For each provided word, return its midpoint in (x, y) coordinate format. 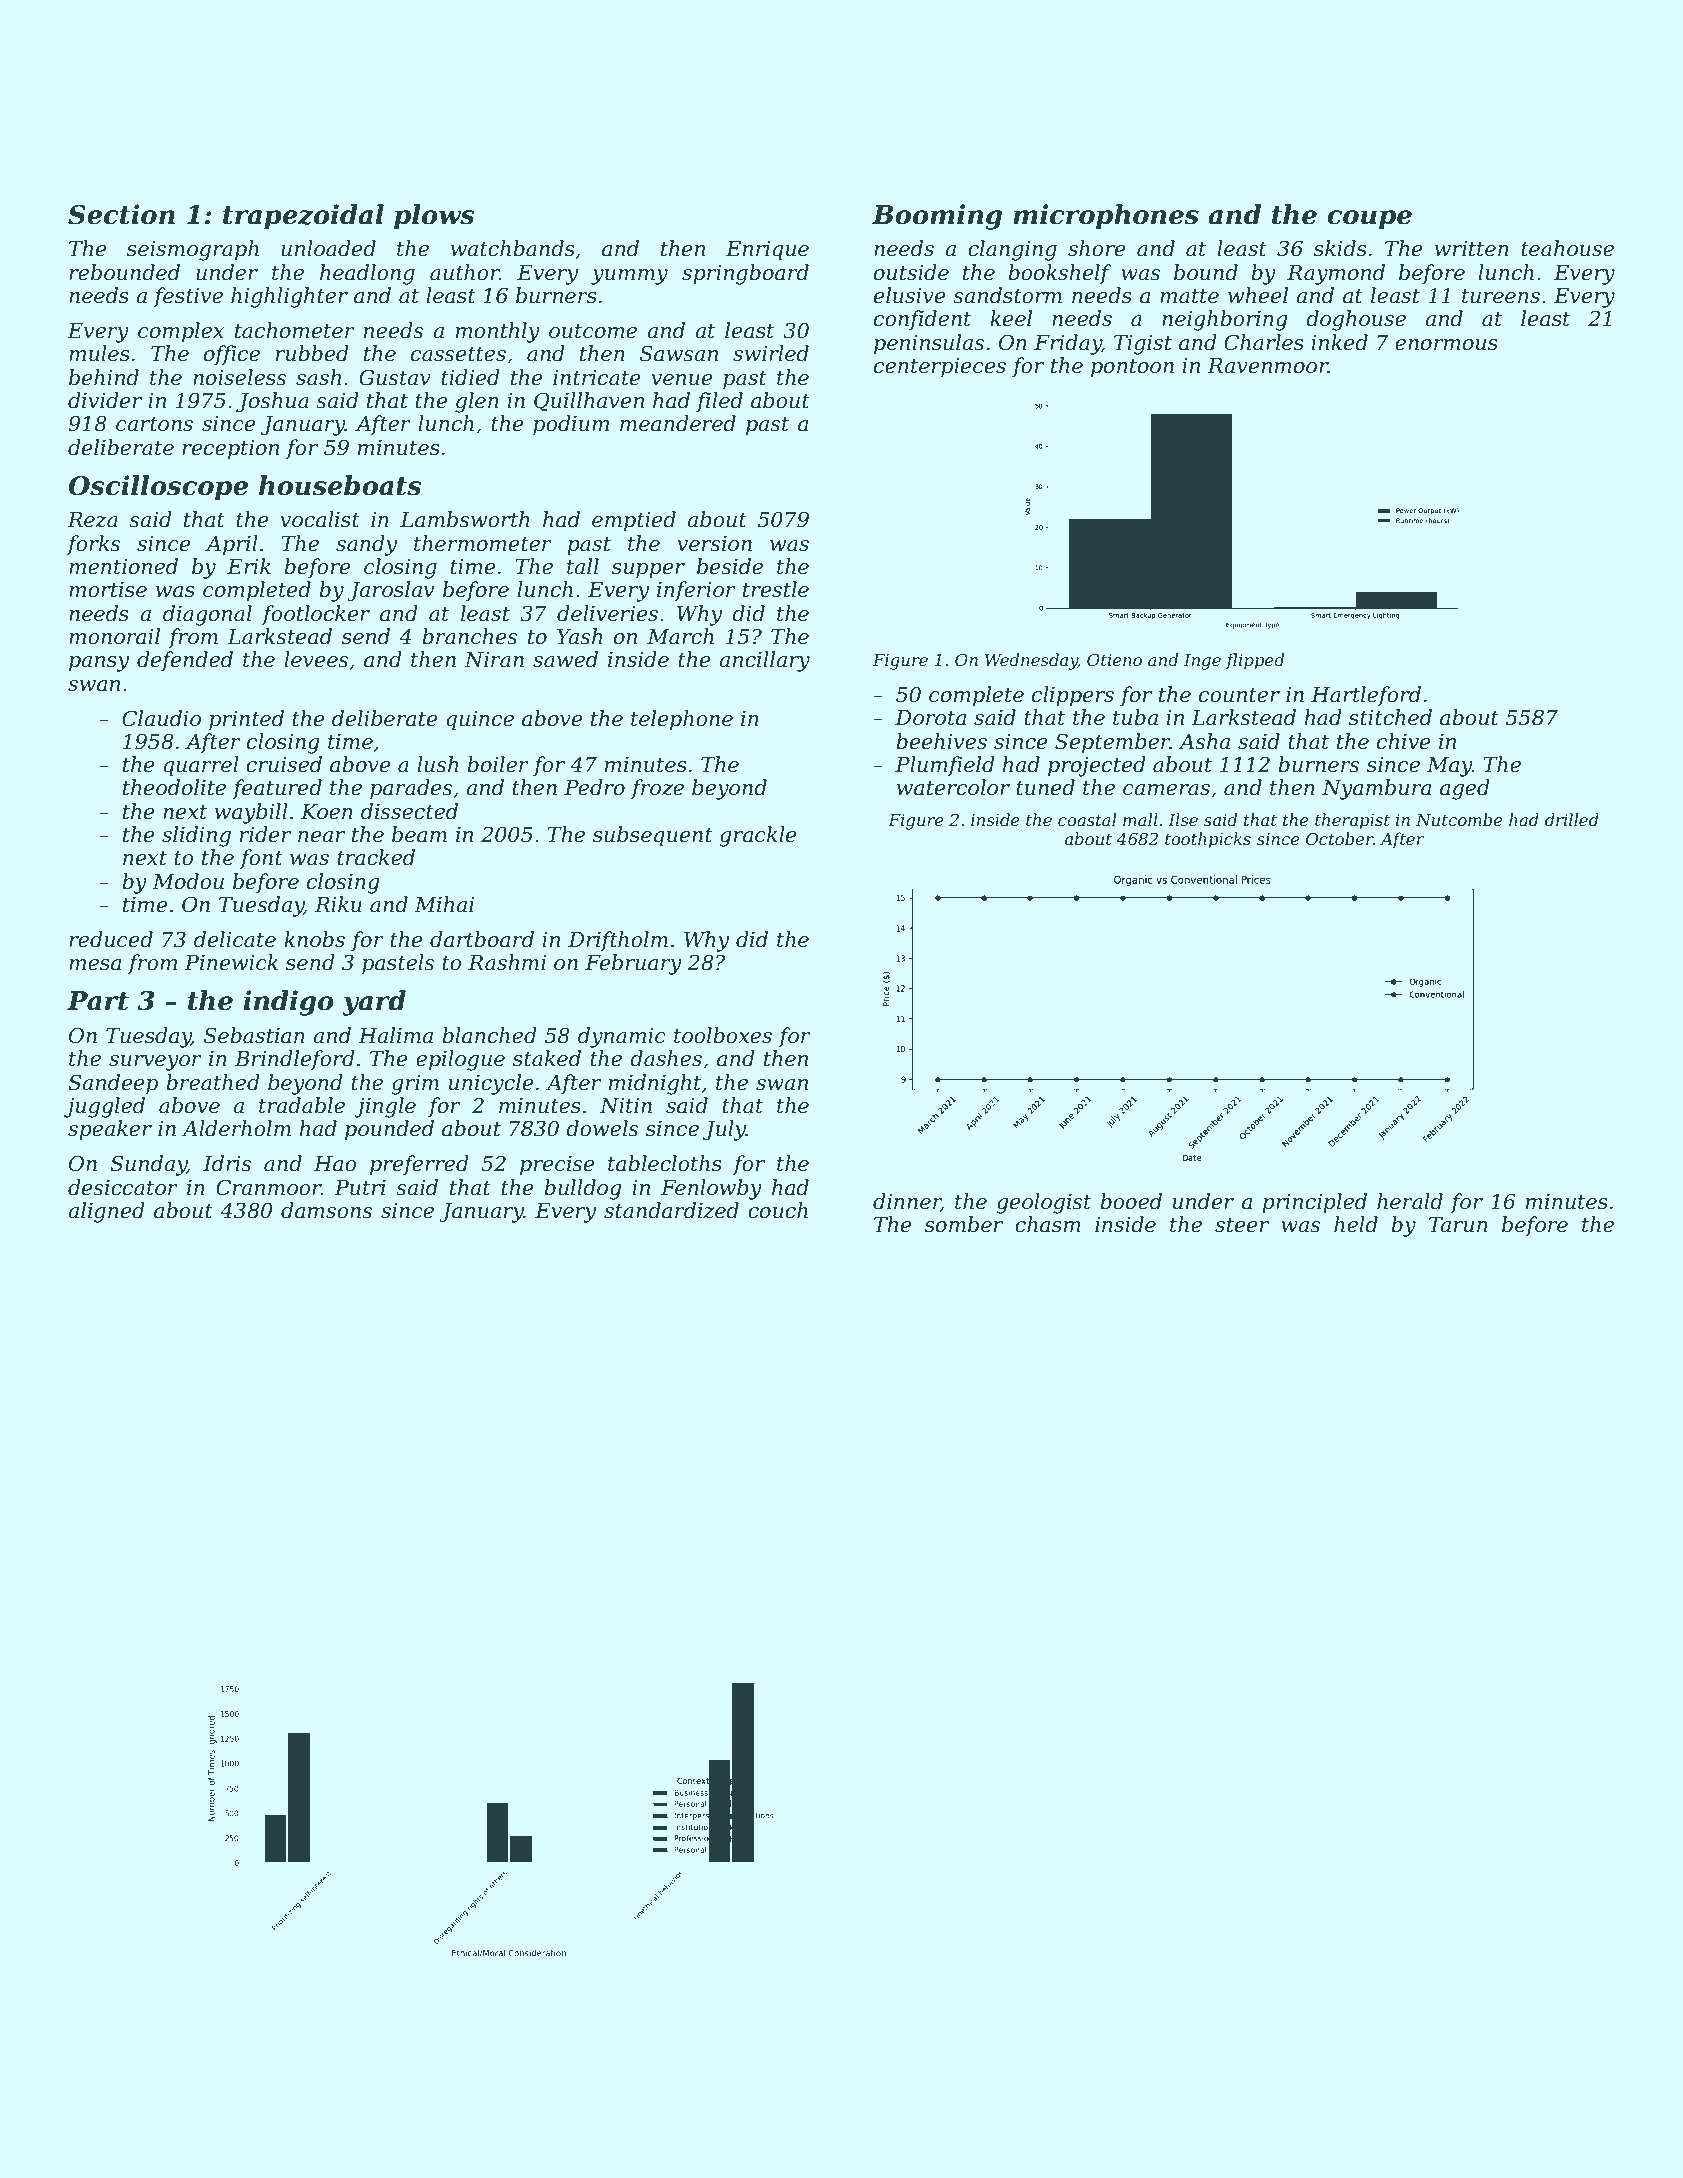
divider (105, 400)
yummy (629, 277)
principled (1314, 1203)
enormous (1446, 345)
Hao (335, 1164)
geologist (1043, 1203)
